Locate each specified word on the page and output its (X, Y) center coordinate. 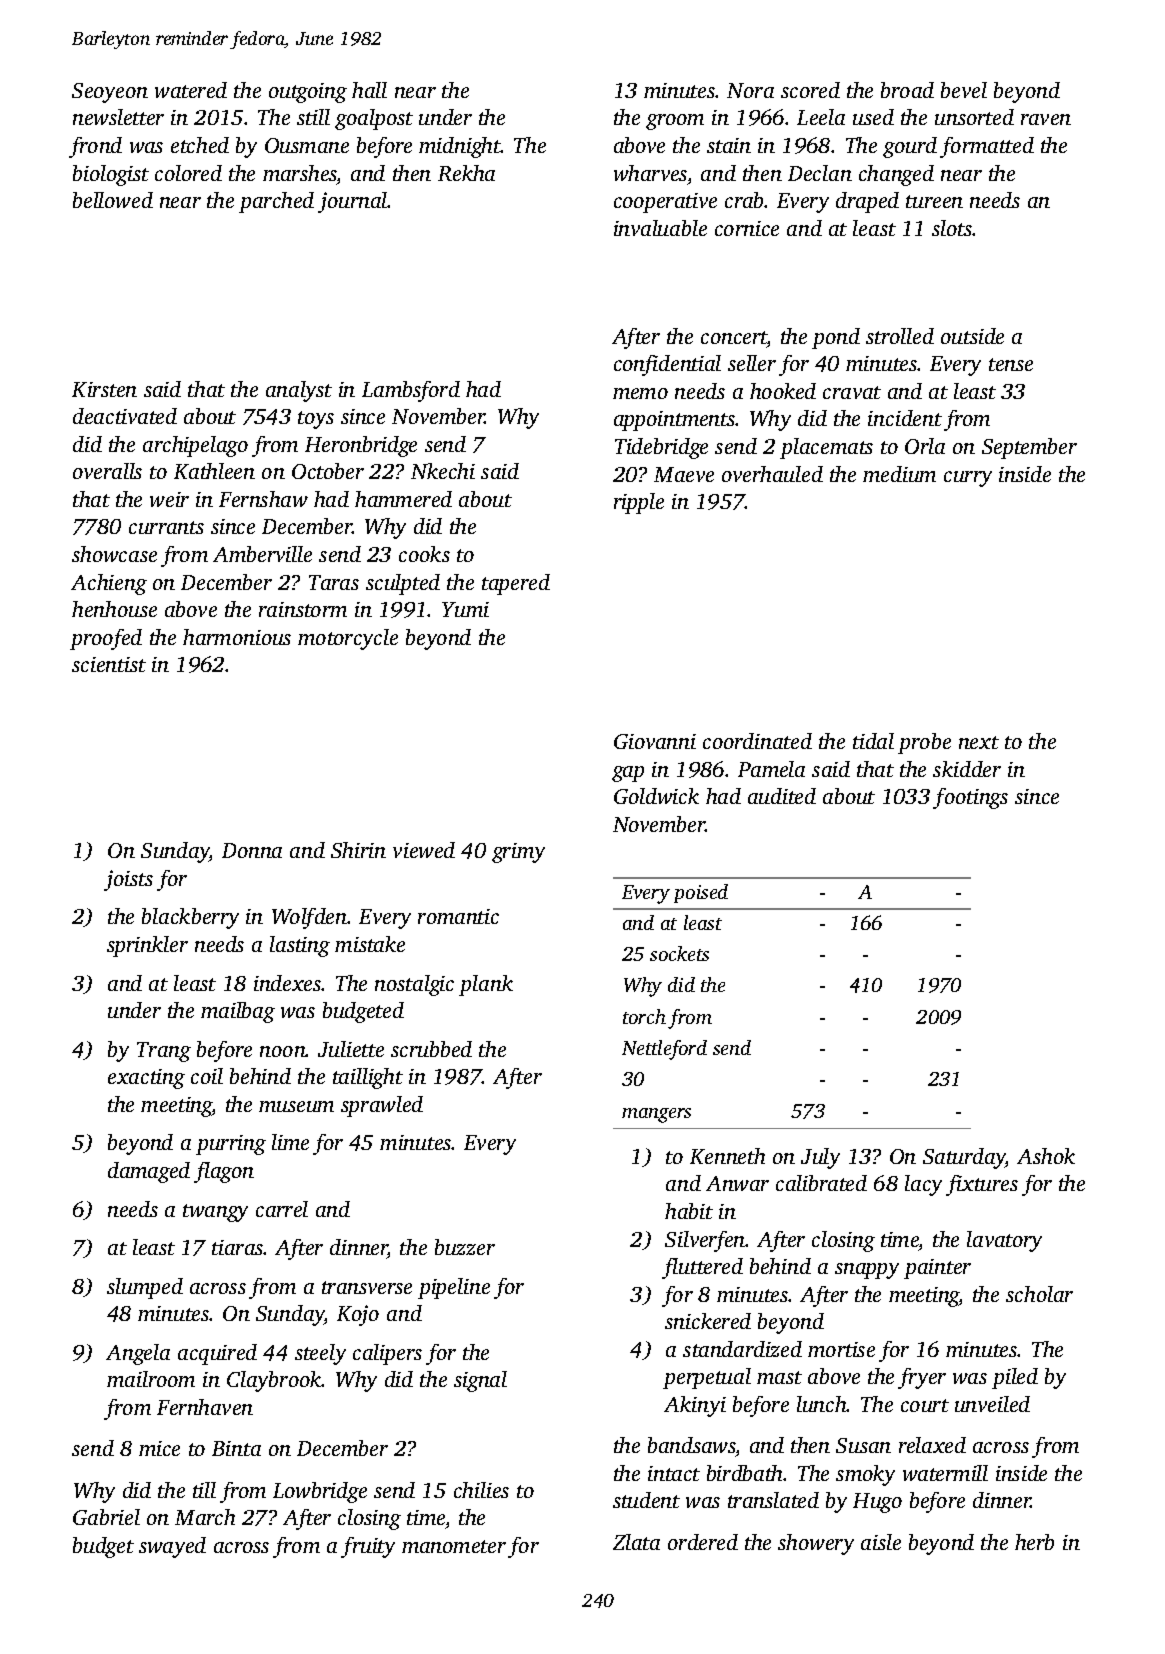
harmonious (237, 637)
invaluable (660, 228)
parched (276, 202)
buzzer (465, 1247)
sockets (679, 953)
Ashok (1046, 1156)
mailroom (151, 1379)
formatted (987, 147)
